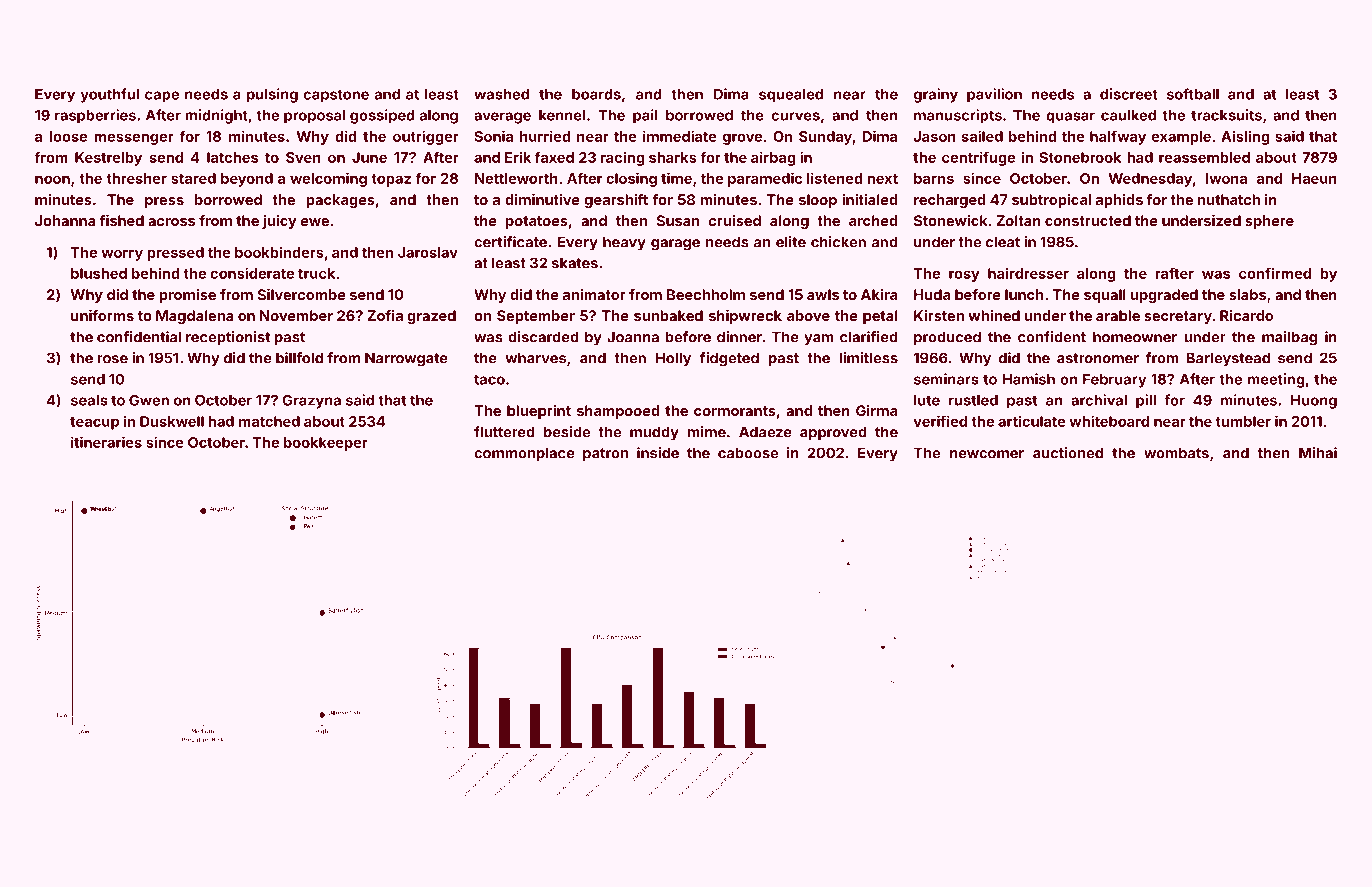  What do you see at coordinates (676, 178) in the page?
I see `time` at bounding box center [676, 178].
